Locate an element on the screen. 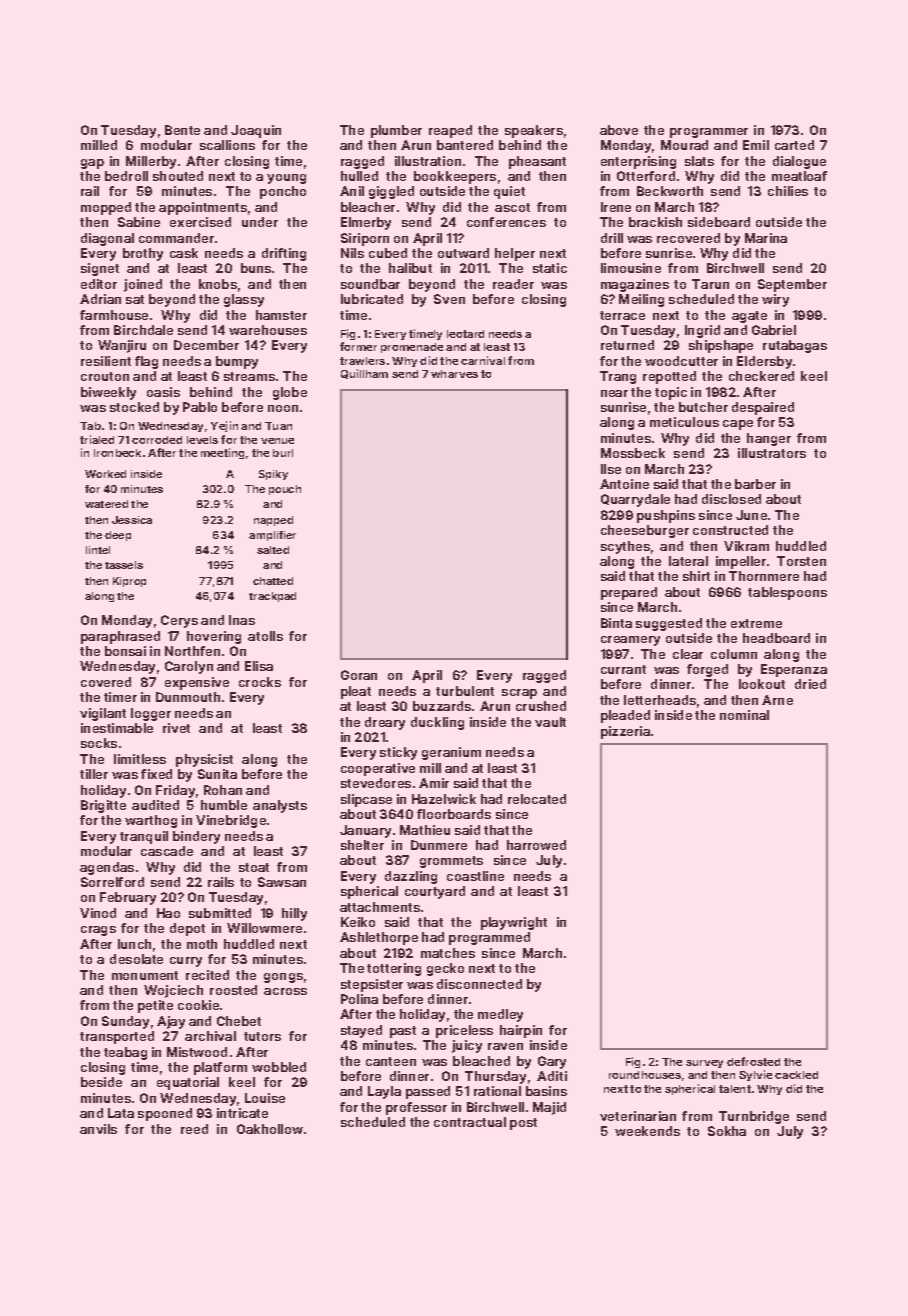 This screenshot has height=1316, width=908. playwright is located at coordinates (514, 923).
